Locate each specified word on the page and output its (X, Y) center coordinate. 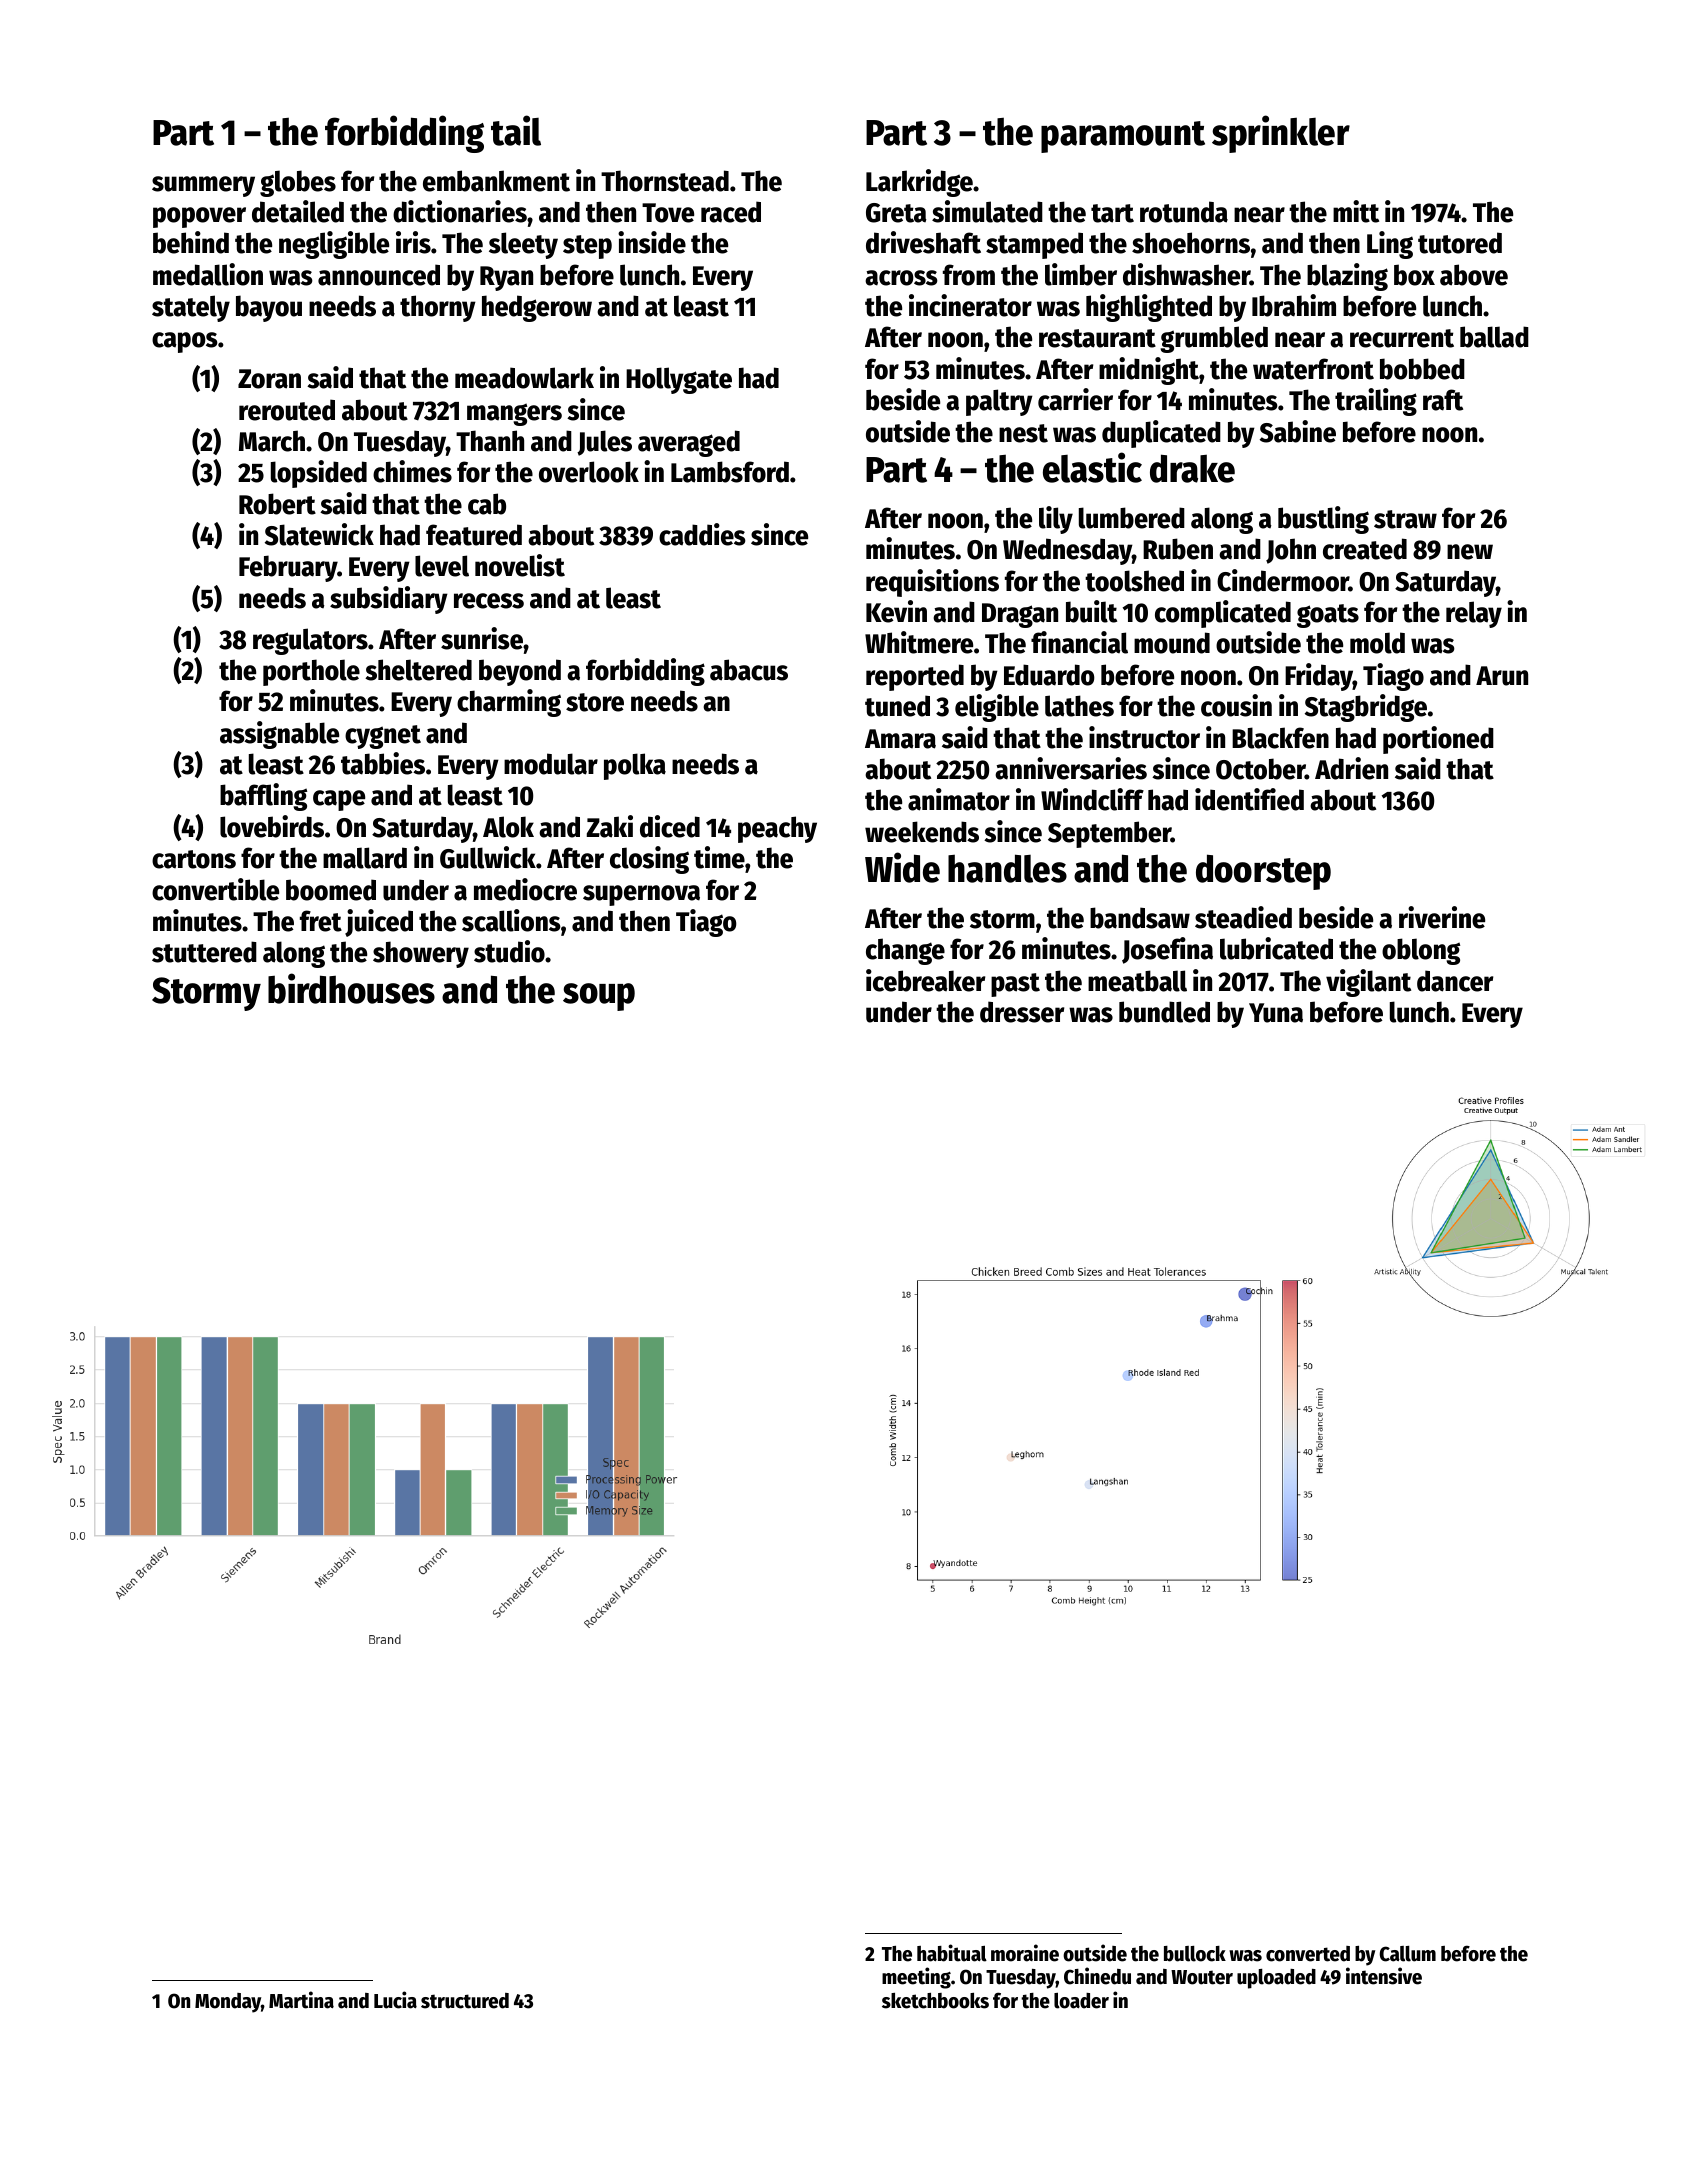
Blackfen (1280, 738)
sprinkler (1281, 134)
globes (298, 183)
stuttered (204, 952)
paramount (1123, 137)
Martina (301, 2000)
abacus (749, 670)
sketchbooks (935, 2001)
